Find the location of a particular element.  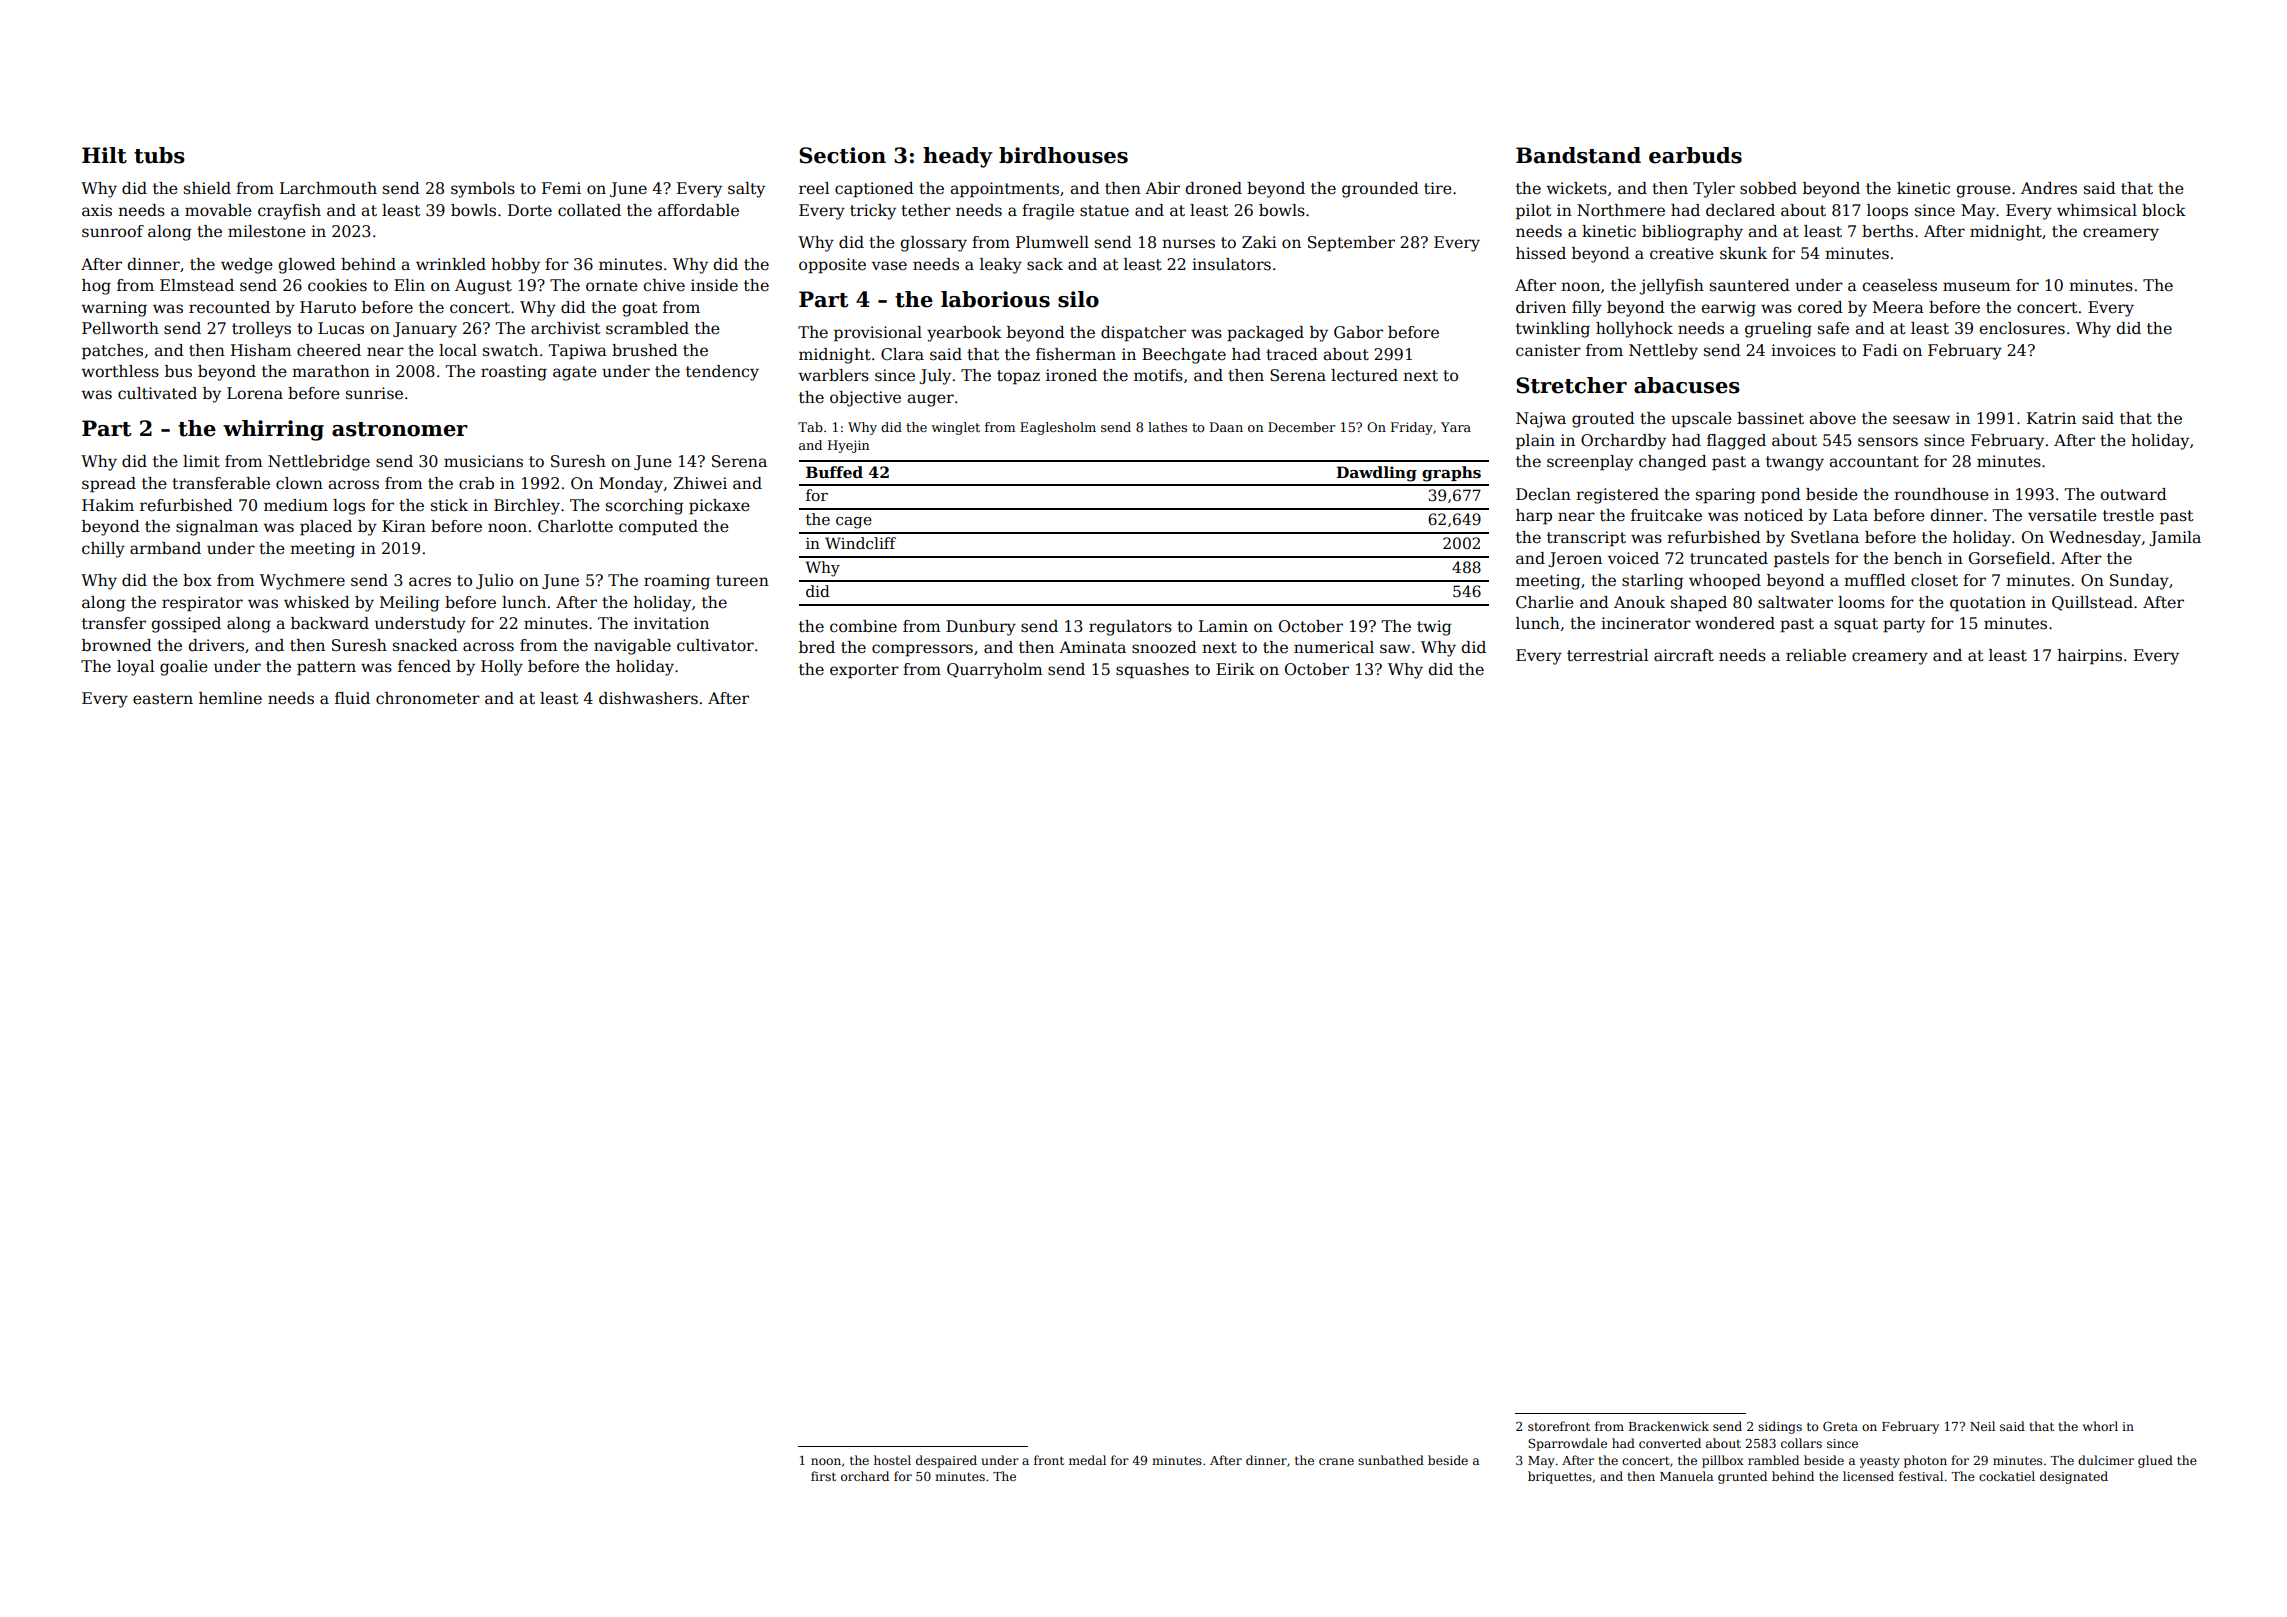

Section is located at coordinates (842, 155).
